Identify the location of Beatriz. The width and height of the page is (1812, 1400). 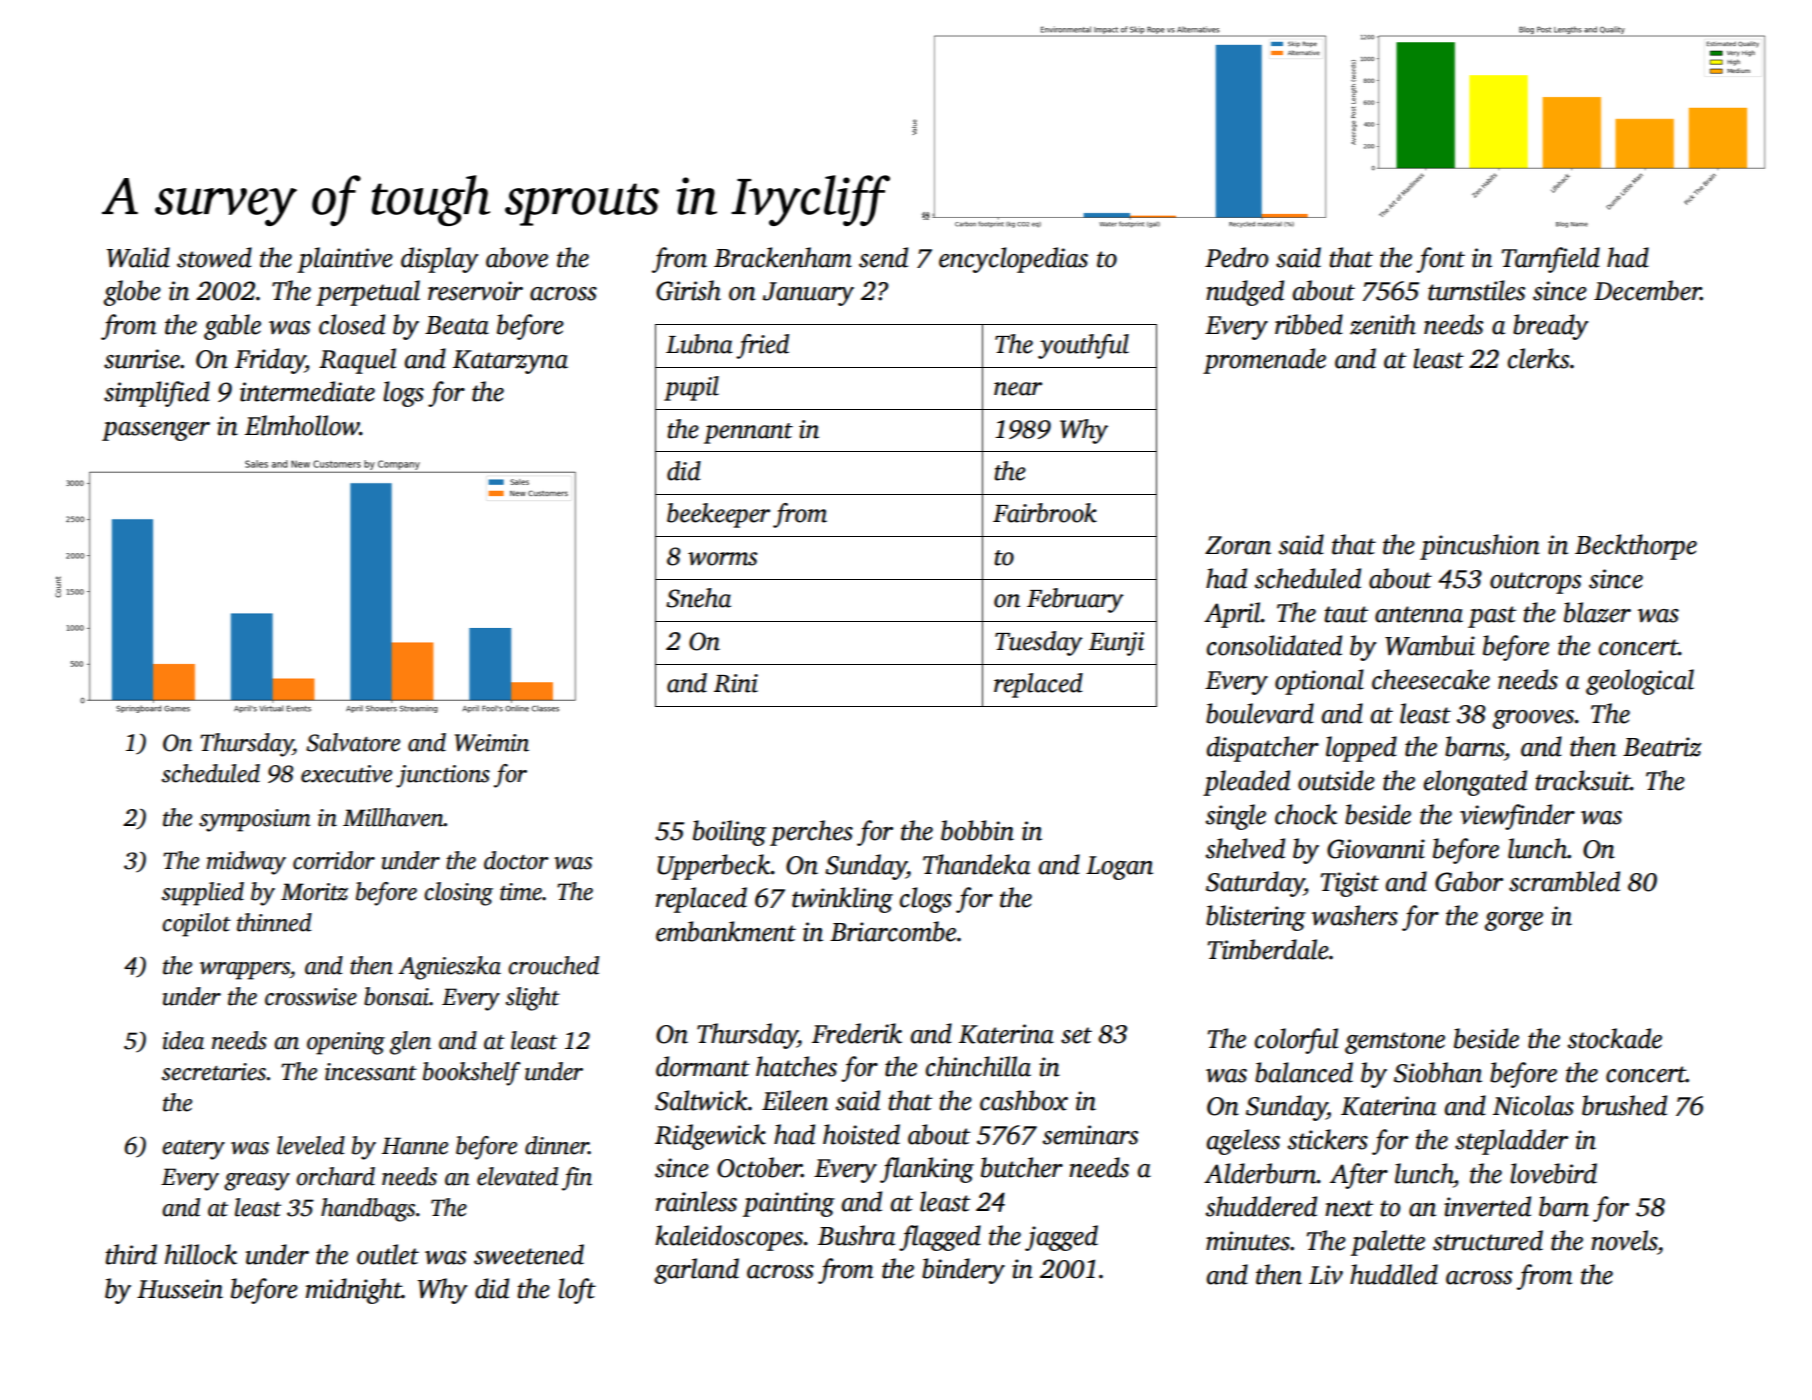
(1662, 747).
